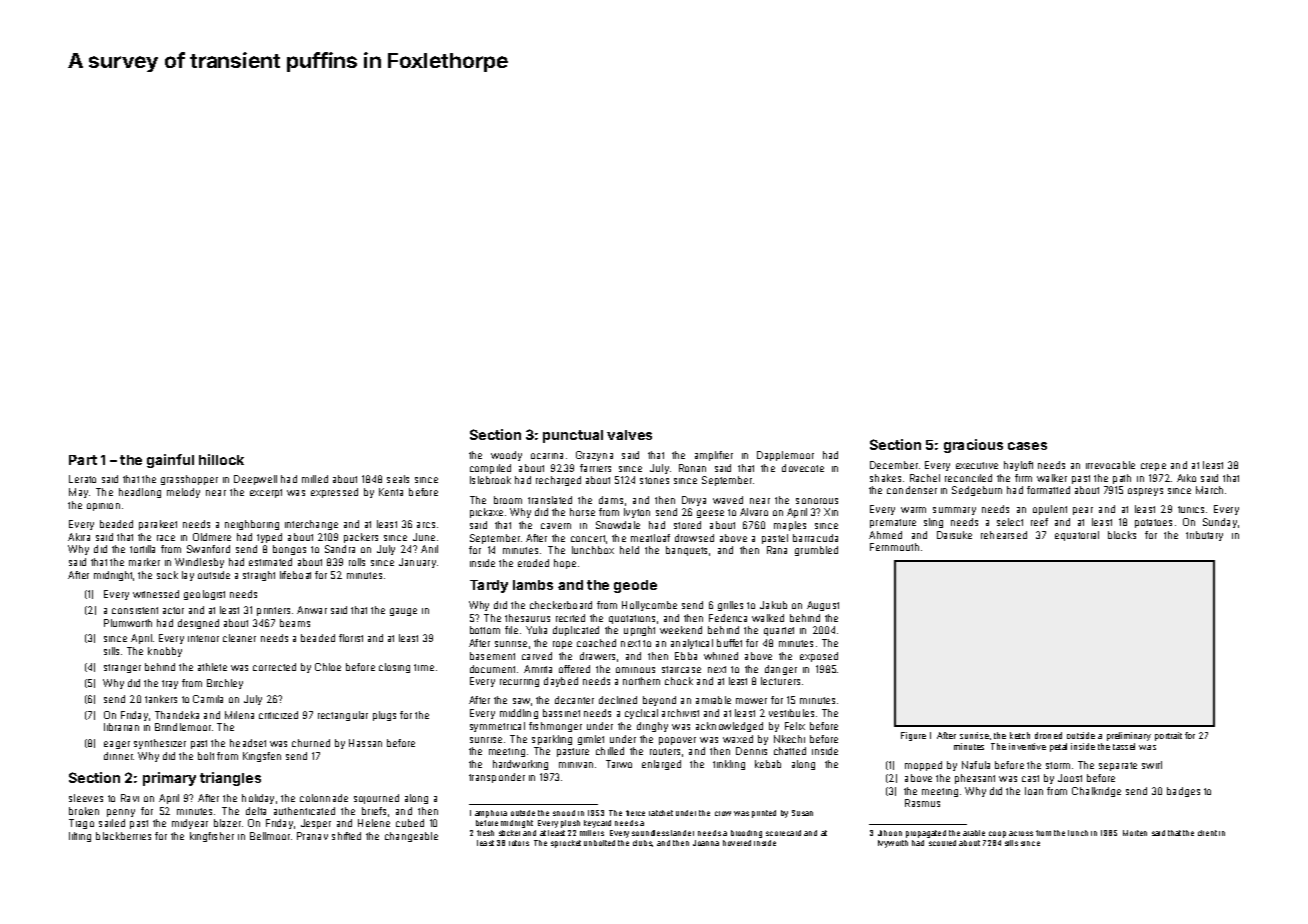  I want to click on Joost, so click(1070, 778).
